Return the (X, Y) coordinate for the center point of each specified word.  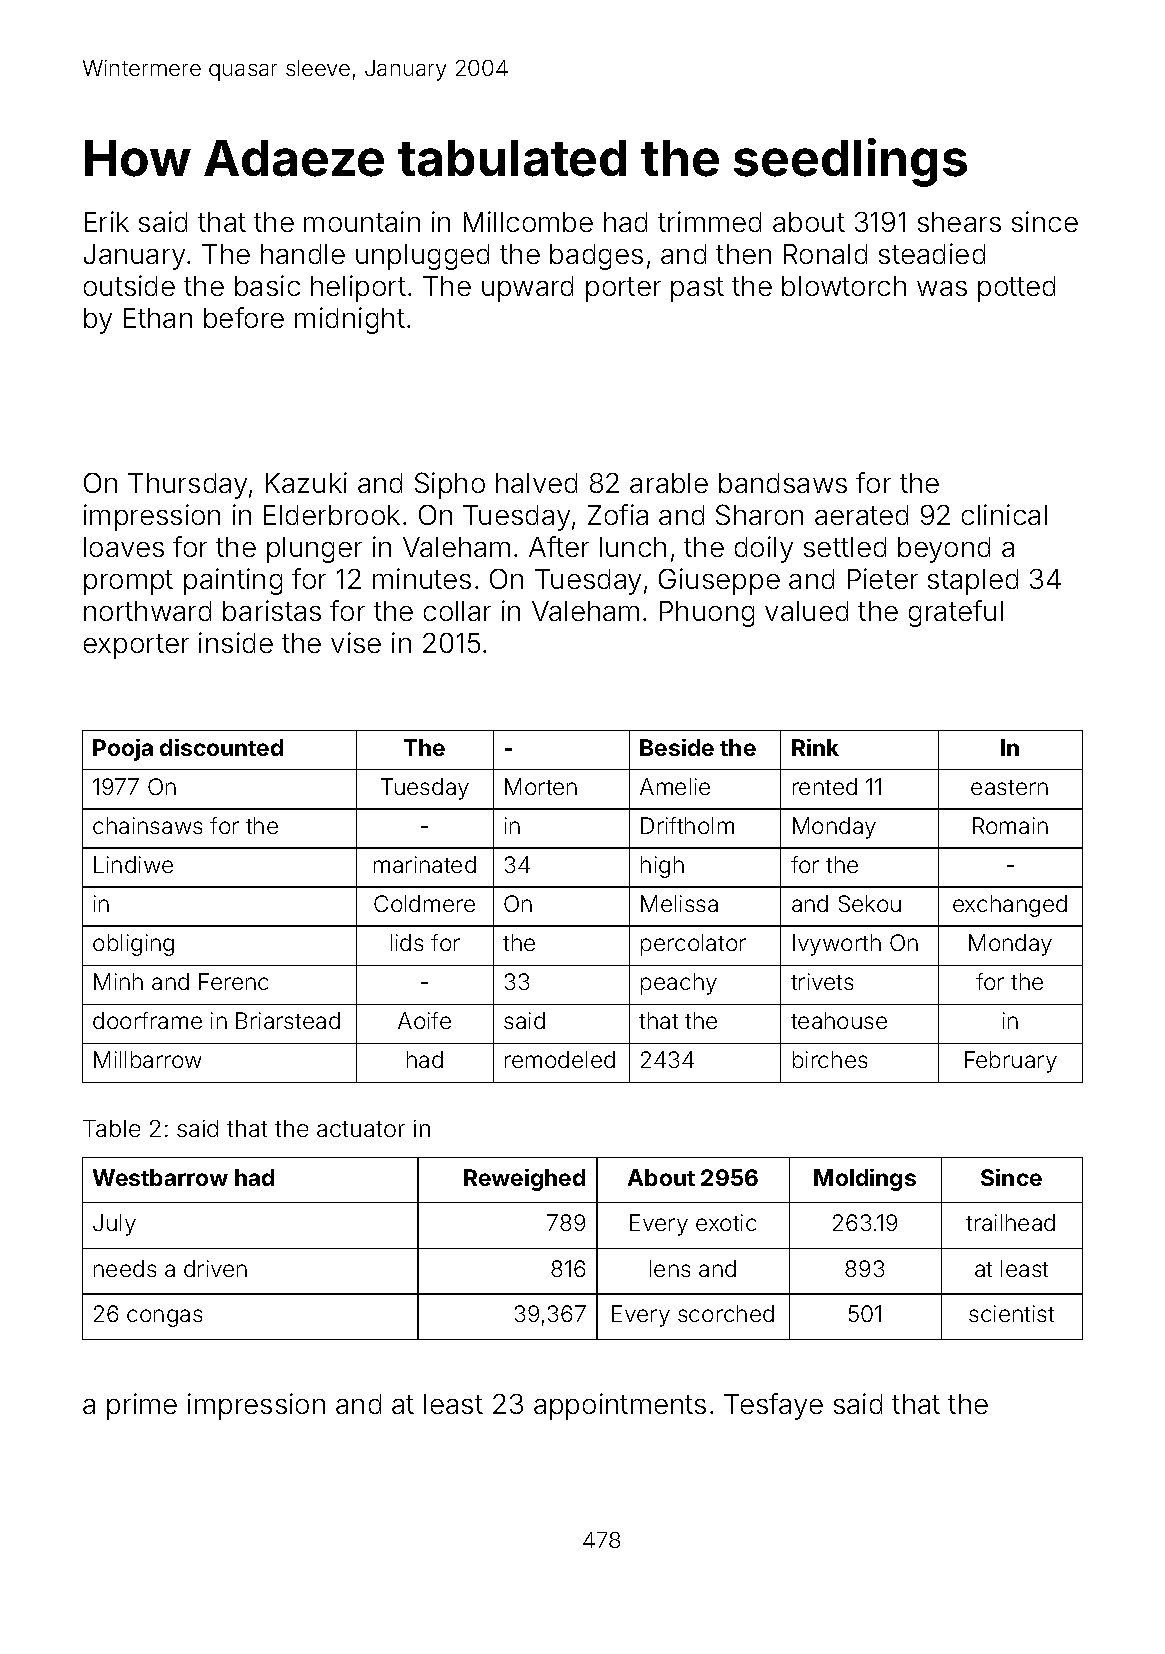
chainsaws (147, 825)
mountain (362, 221)
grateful (956, 613)
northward (147, 611)
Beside (677, 747)
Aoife (424, 1020)
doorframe (147, 1020)
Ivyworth (837, 945)
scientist (1011, 1313)
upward (527, 289)
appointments (620, 1406)
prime (142, 1406)
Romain (1010, 825)
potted (1016, 289)
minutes (422, 578)
